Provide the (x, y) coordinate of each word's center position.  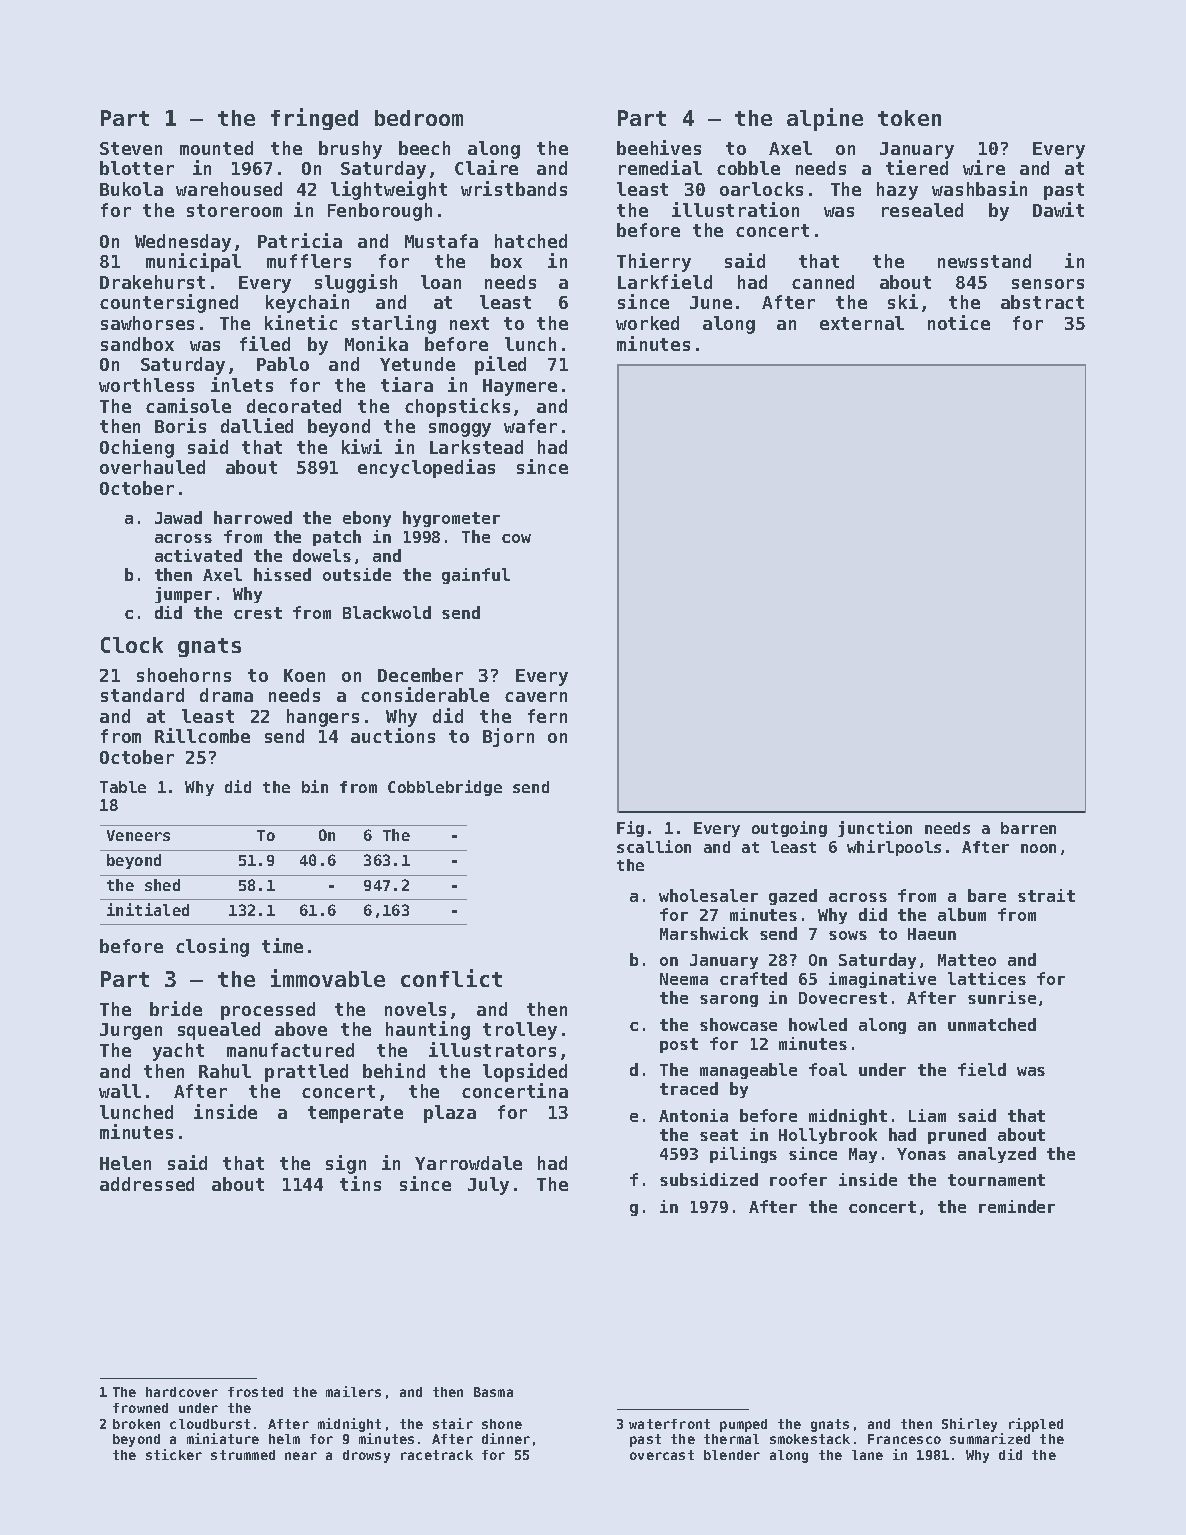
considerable (425, 694)
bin (315, 786)
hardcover (182, 1392)
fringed (314, 119)
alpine (825, 119)
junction (875, 829)
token (909, 118)
